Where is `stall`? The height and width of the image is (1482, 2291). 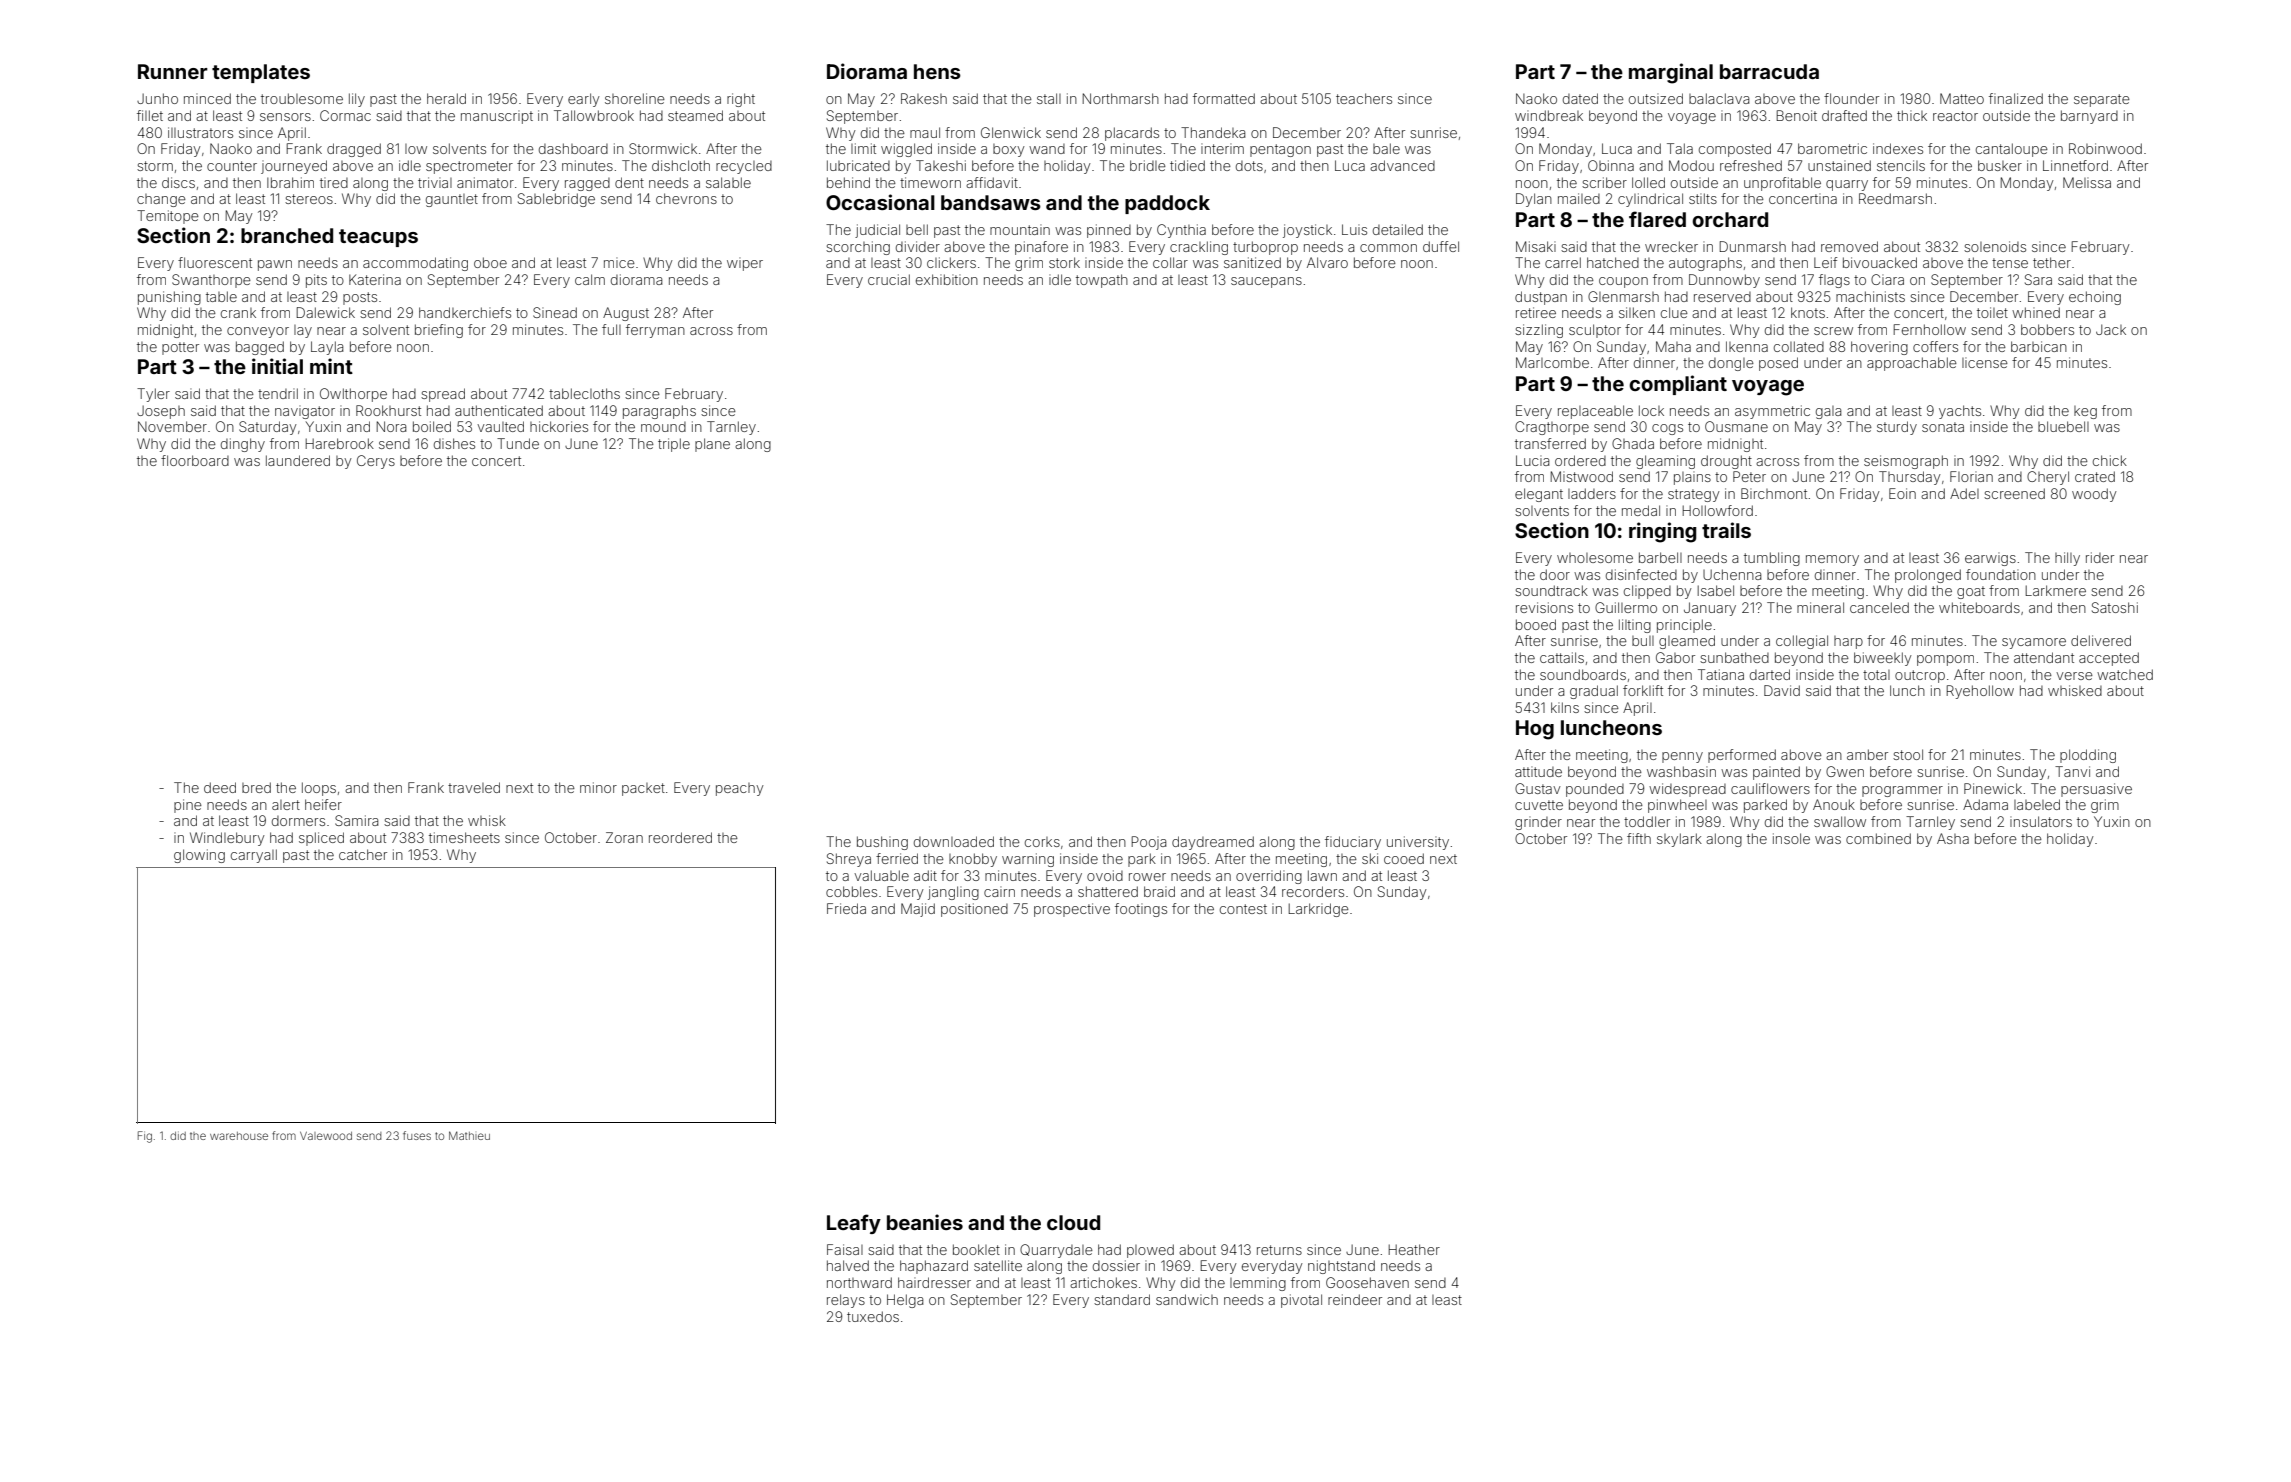 stall is located at coordinates (1049, 98).
